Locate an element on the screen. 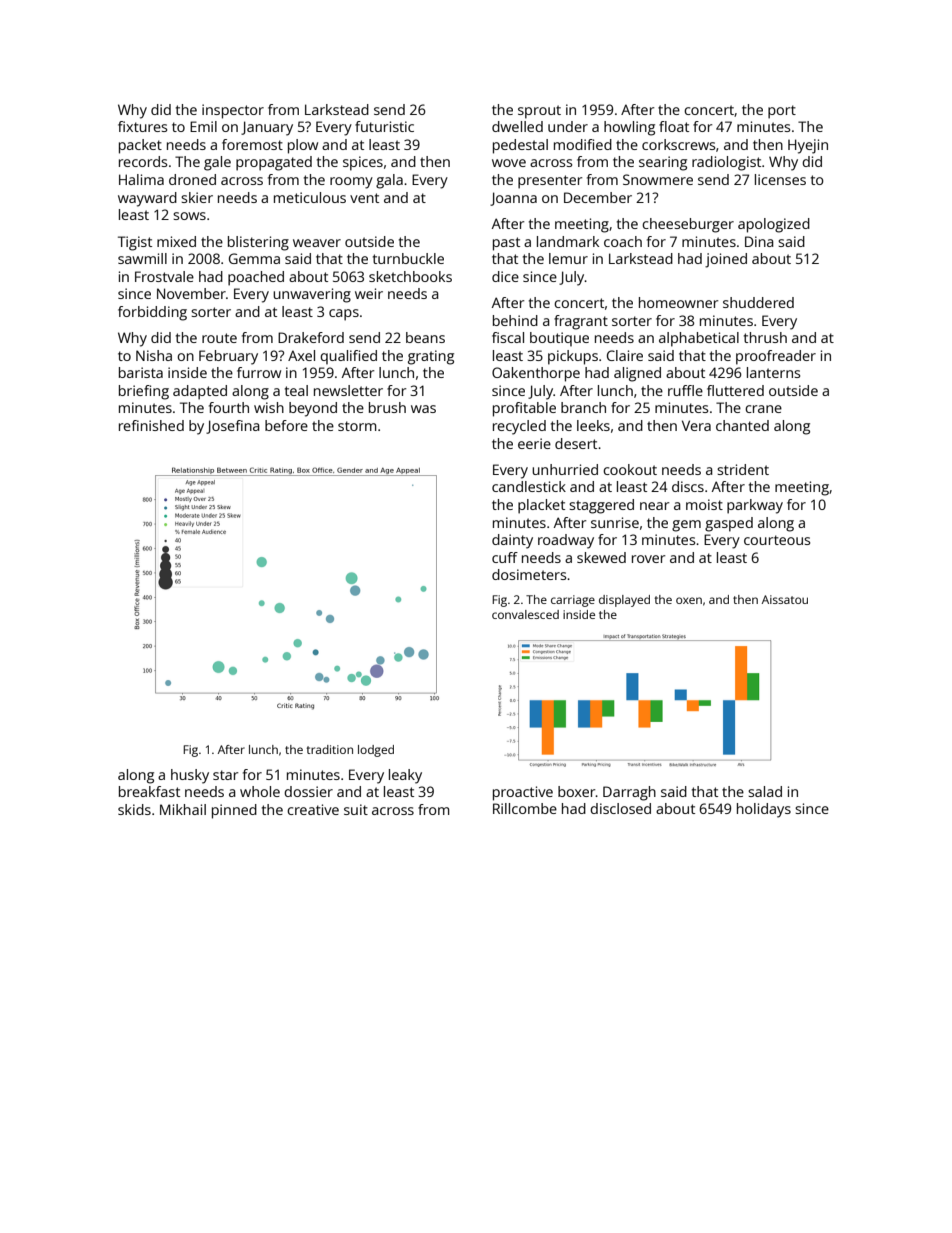 The width and height of the screenshot is (952, 1233). parkway is located at coordinates (755, 506).
